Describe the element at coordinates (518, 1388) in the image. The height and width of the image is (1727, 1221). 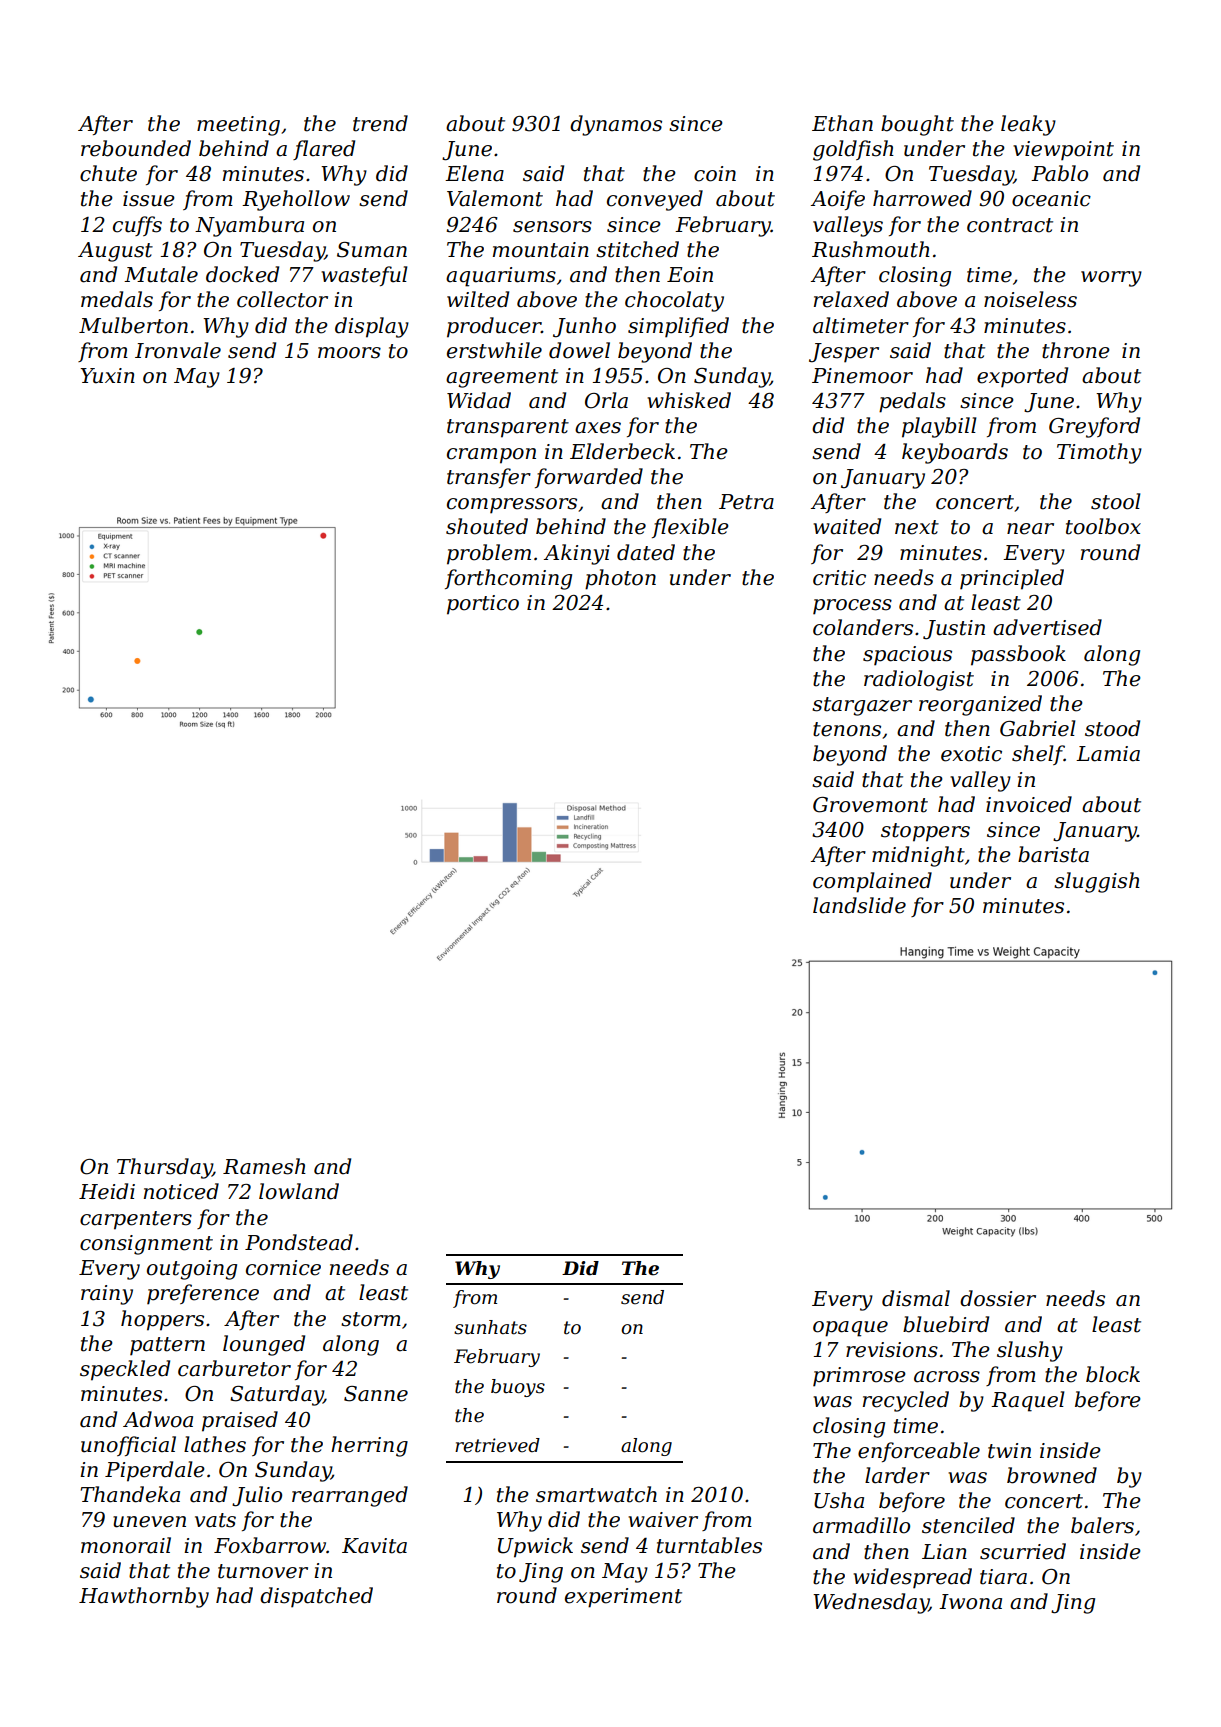
I see `buoys` at that location.
